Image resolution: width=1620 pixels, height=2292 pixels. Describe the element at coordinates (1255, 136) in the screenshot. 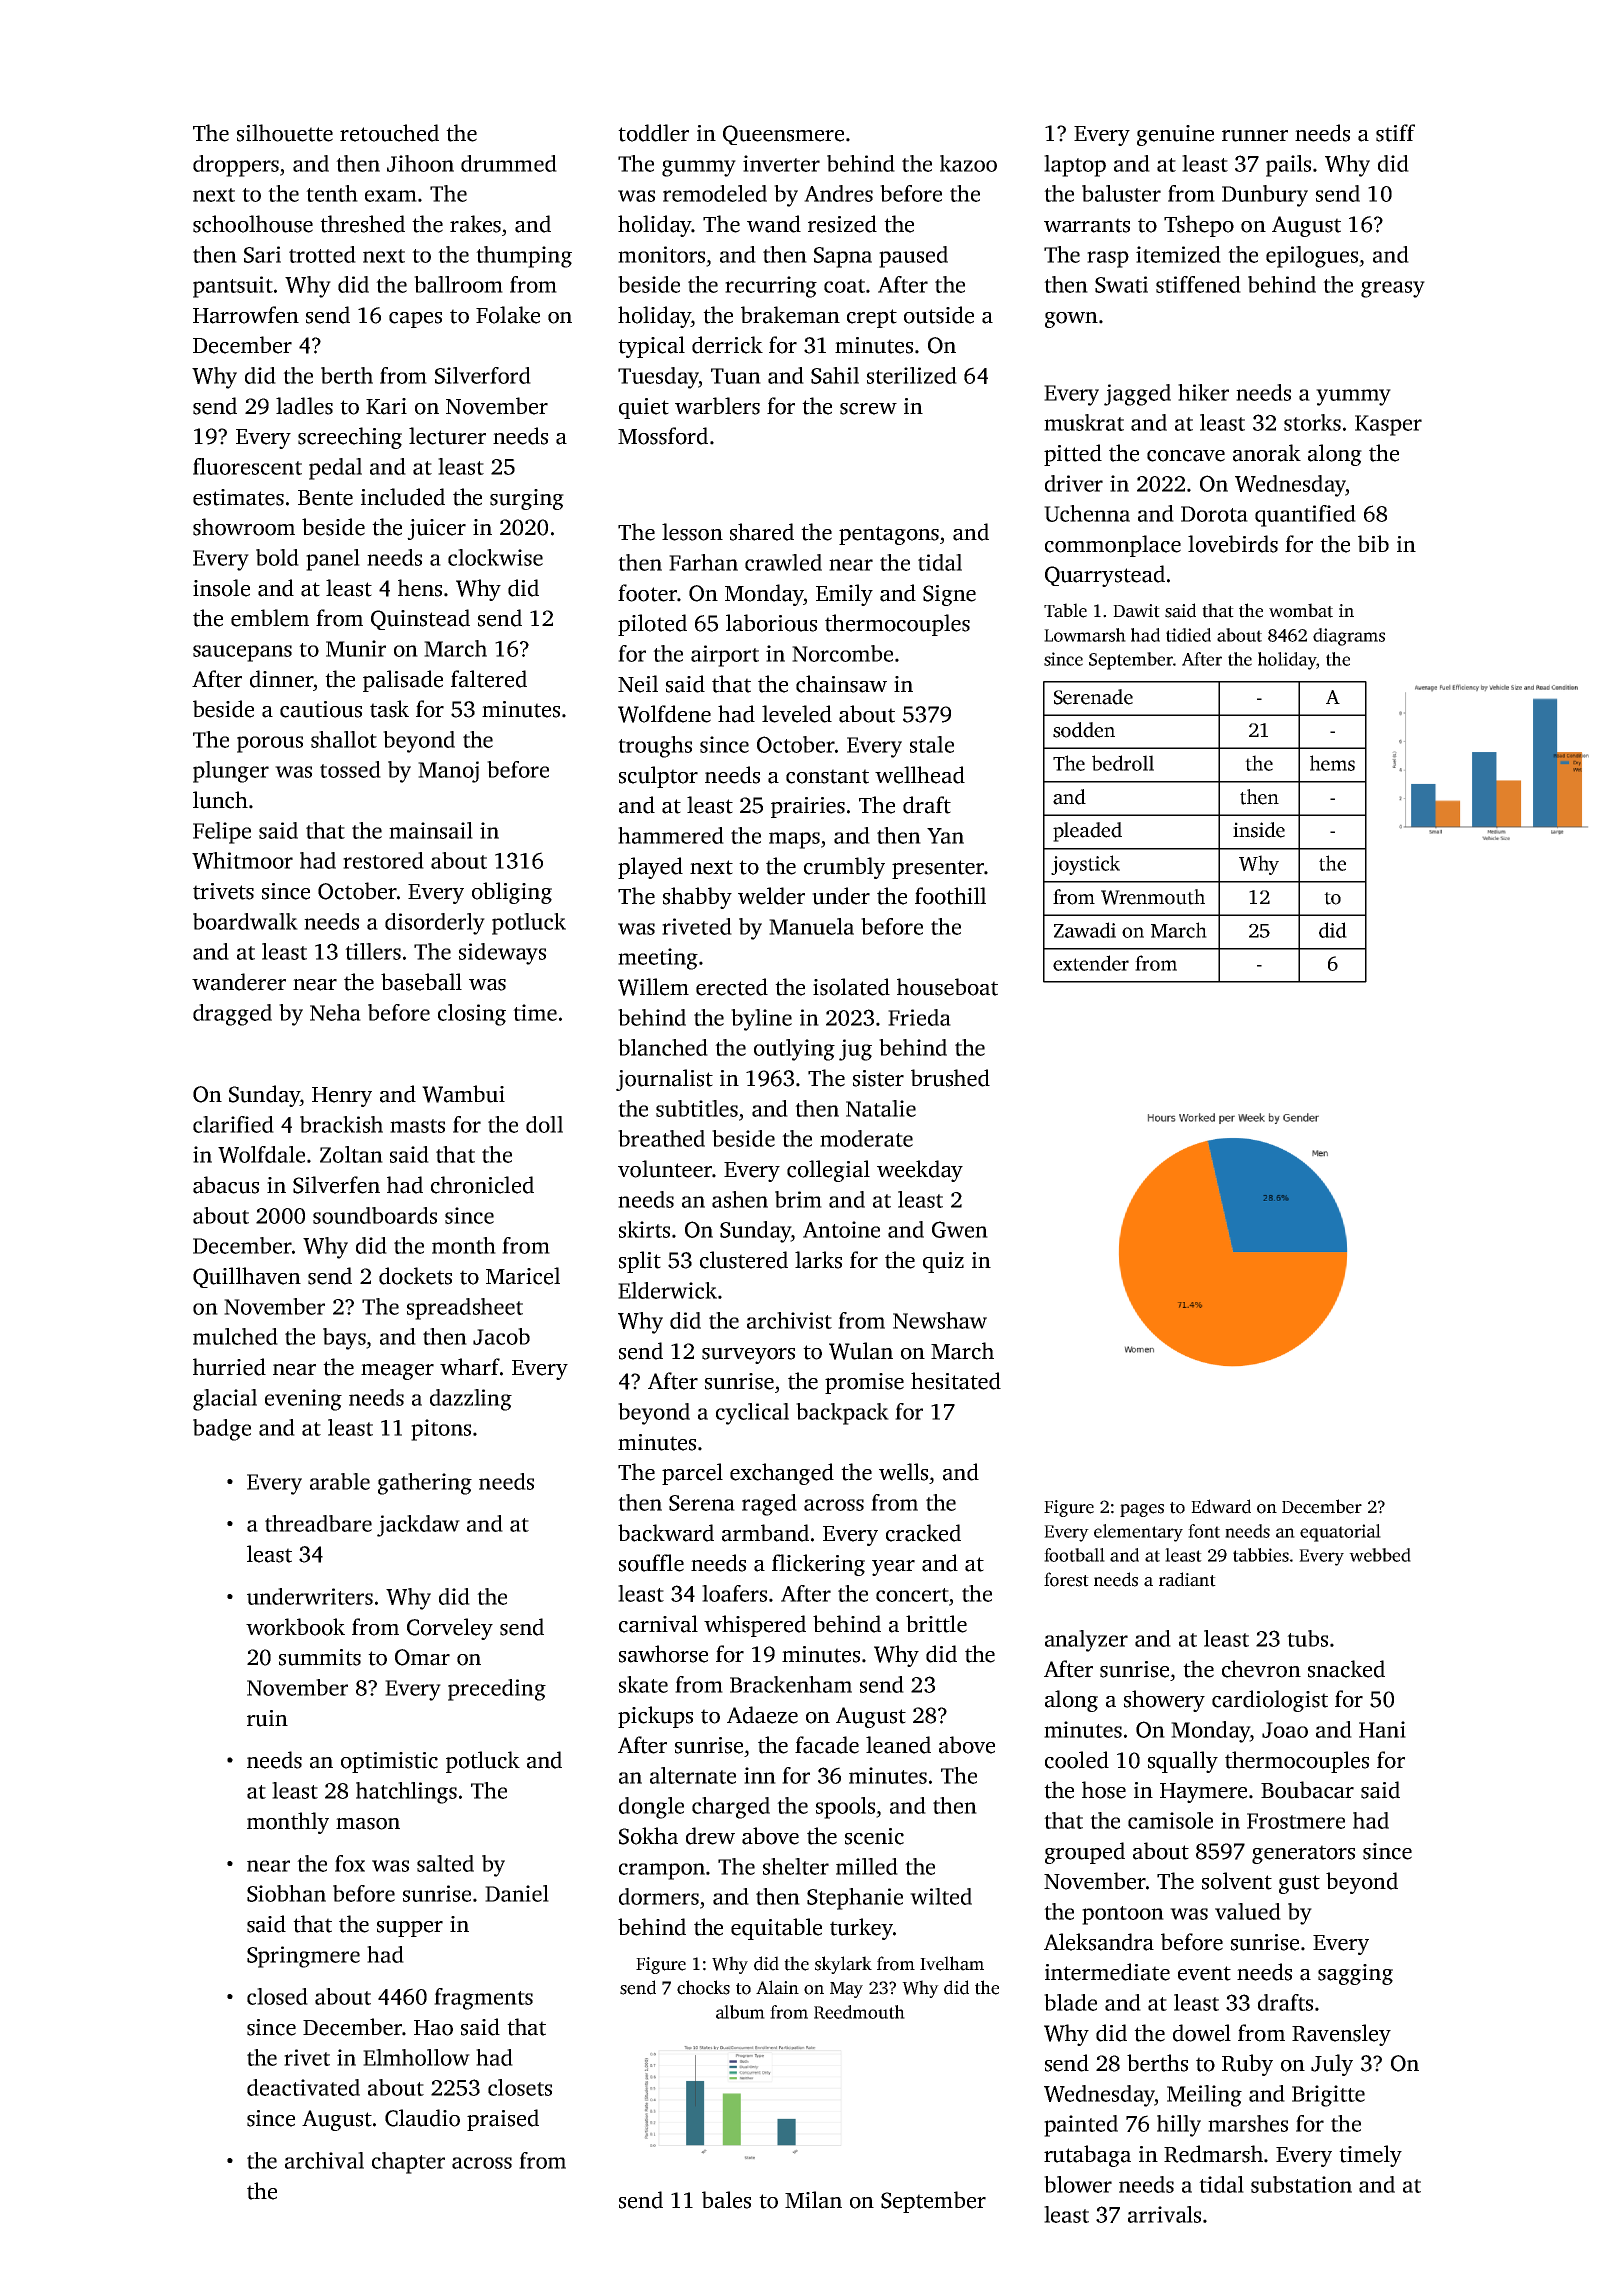

I see `runner` at that location.
